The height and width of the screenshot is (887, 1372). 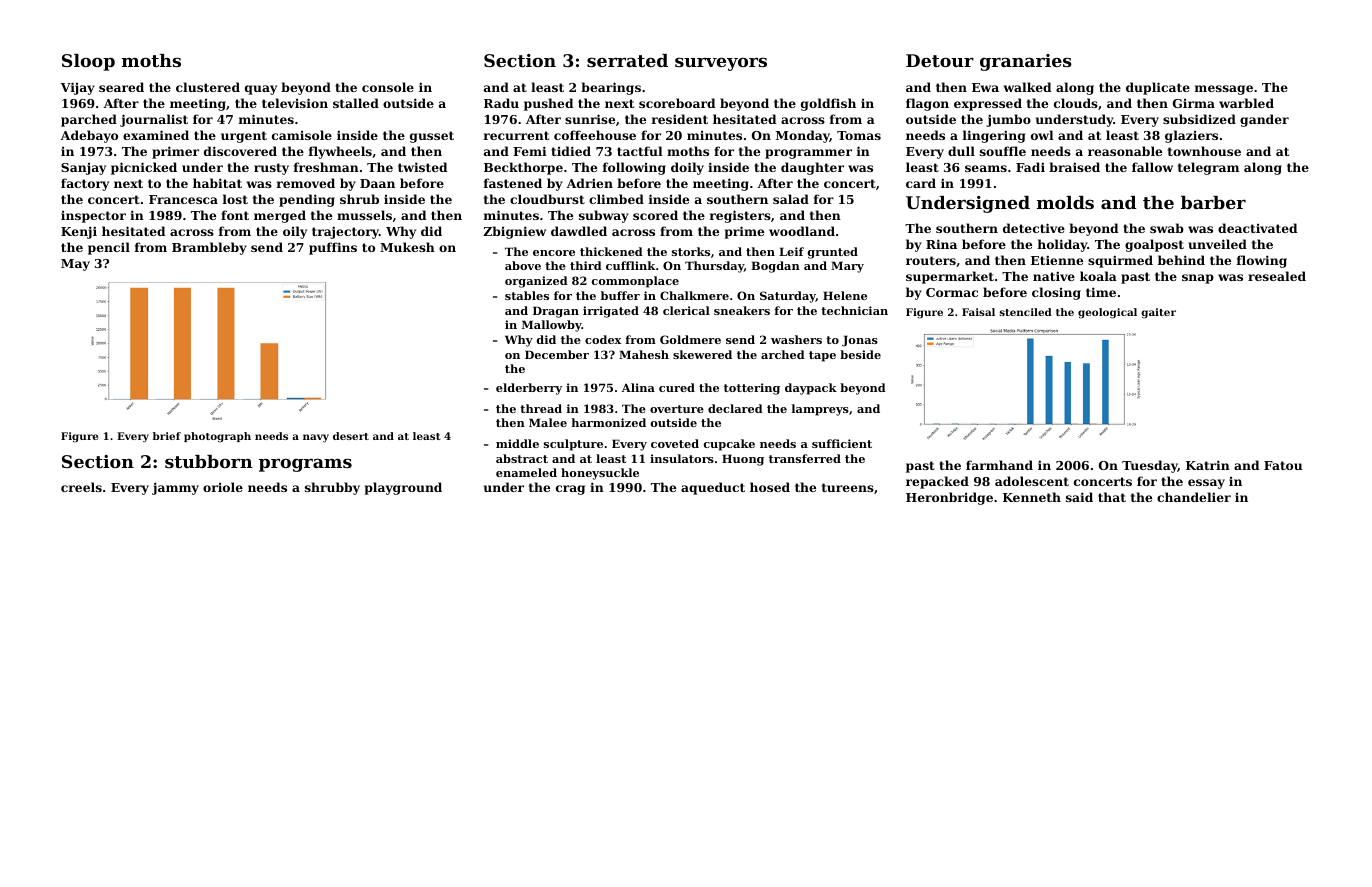 What do you see at coordinates (527, 295) in the screenshot?
I see `stables` at bounding box center [527, 295].
